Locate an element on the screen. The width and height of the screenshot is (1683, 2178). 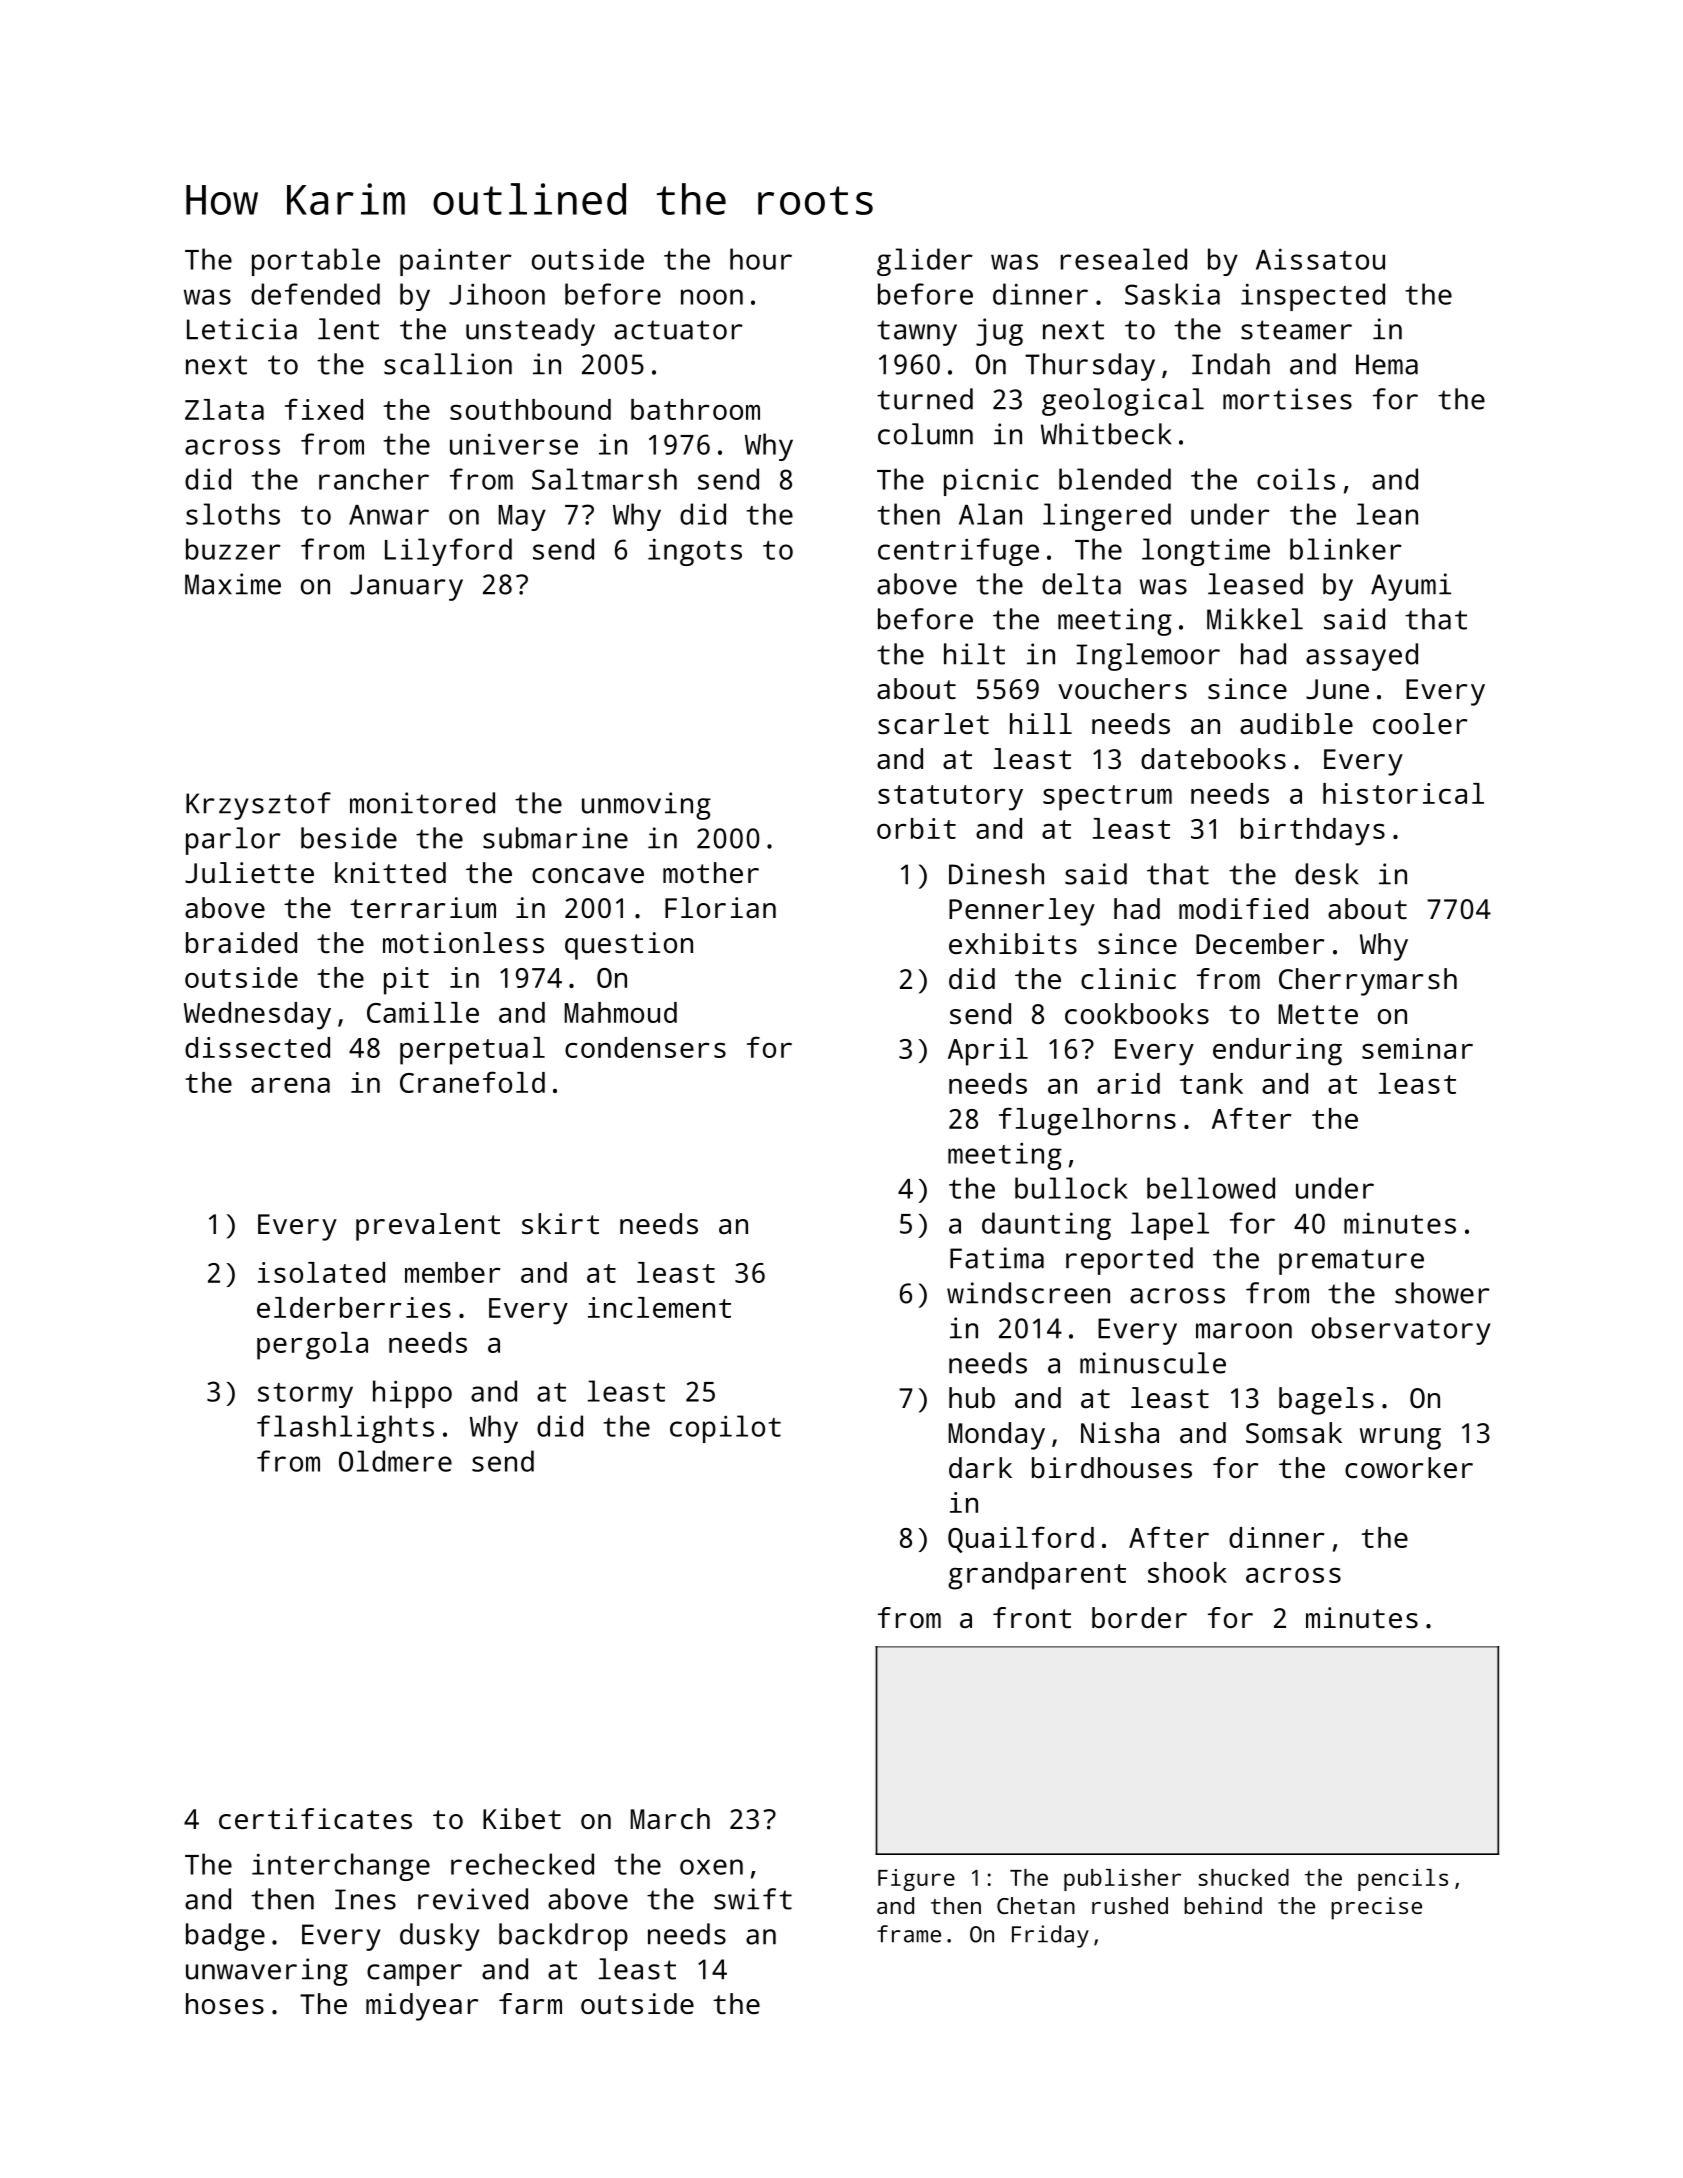
shower is located at coordinates (1442, 1293).
